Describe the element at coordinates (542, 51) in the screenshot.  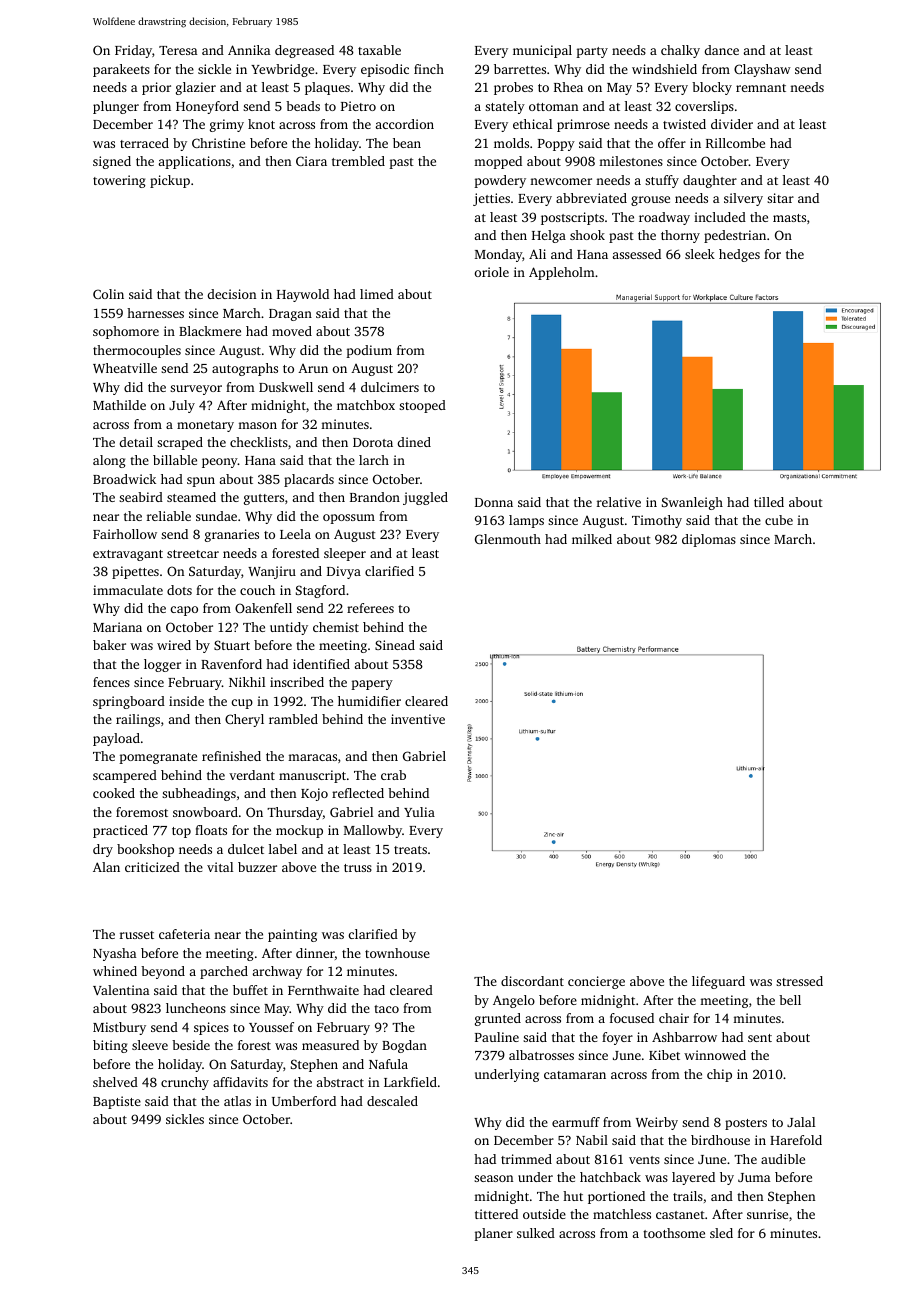
I see `municipal` at that location.
